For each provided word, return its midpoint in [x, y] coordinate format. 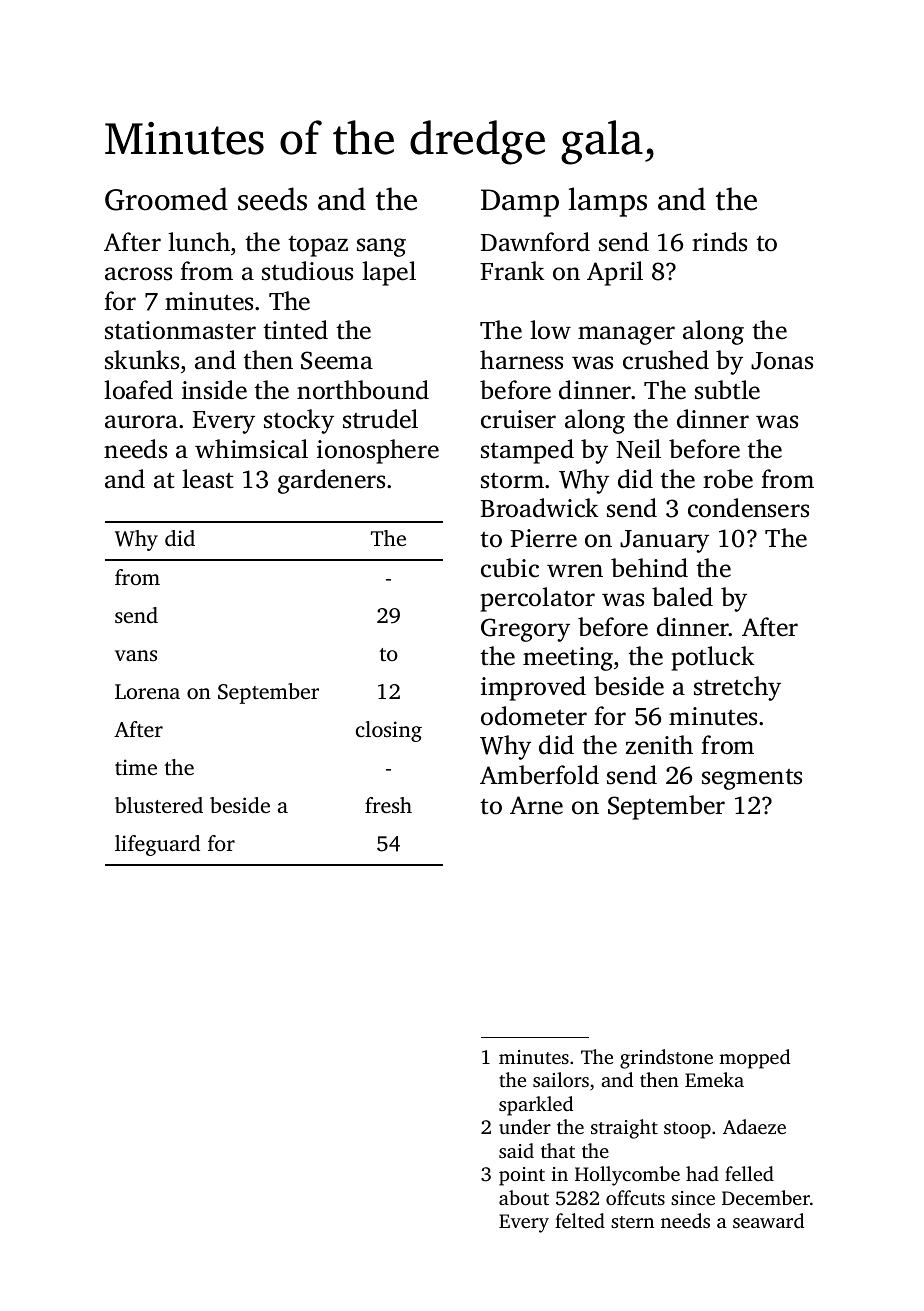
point [522, 1176]
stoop [687, 1130]
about [524, 1197]
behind [649, 568]
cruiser [518, 419]
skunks [142, 360]
